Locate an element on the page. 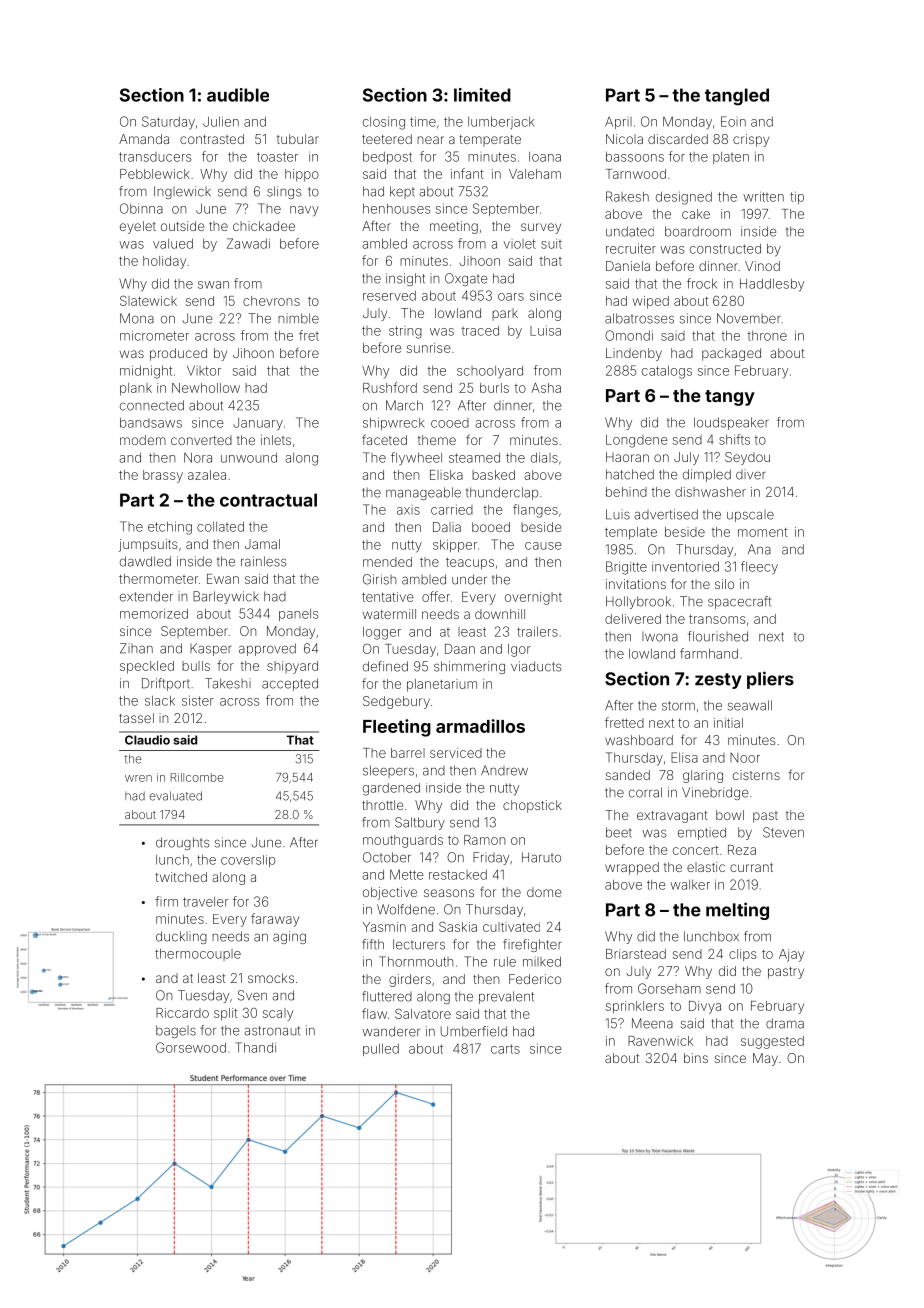 This page has height=1308, width=924. fleecy is located at coordinates (759, 568).
